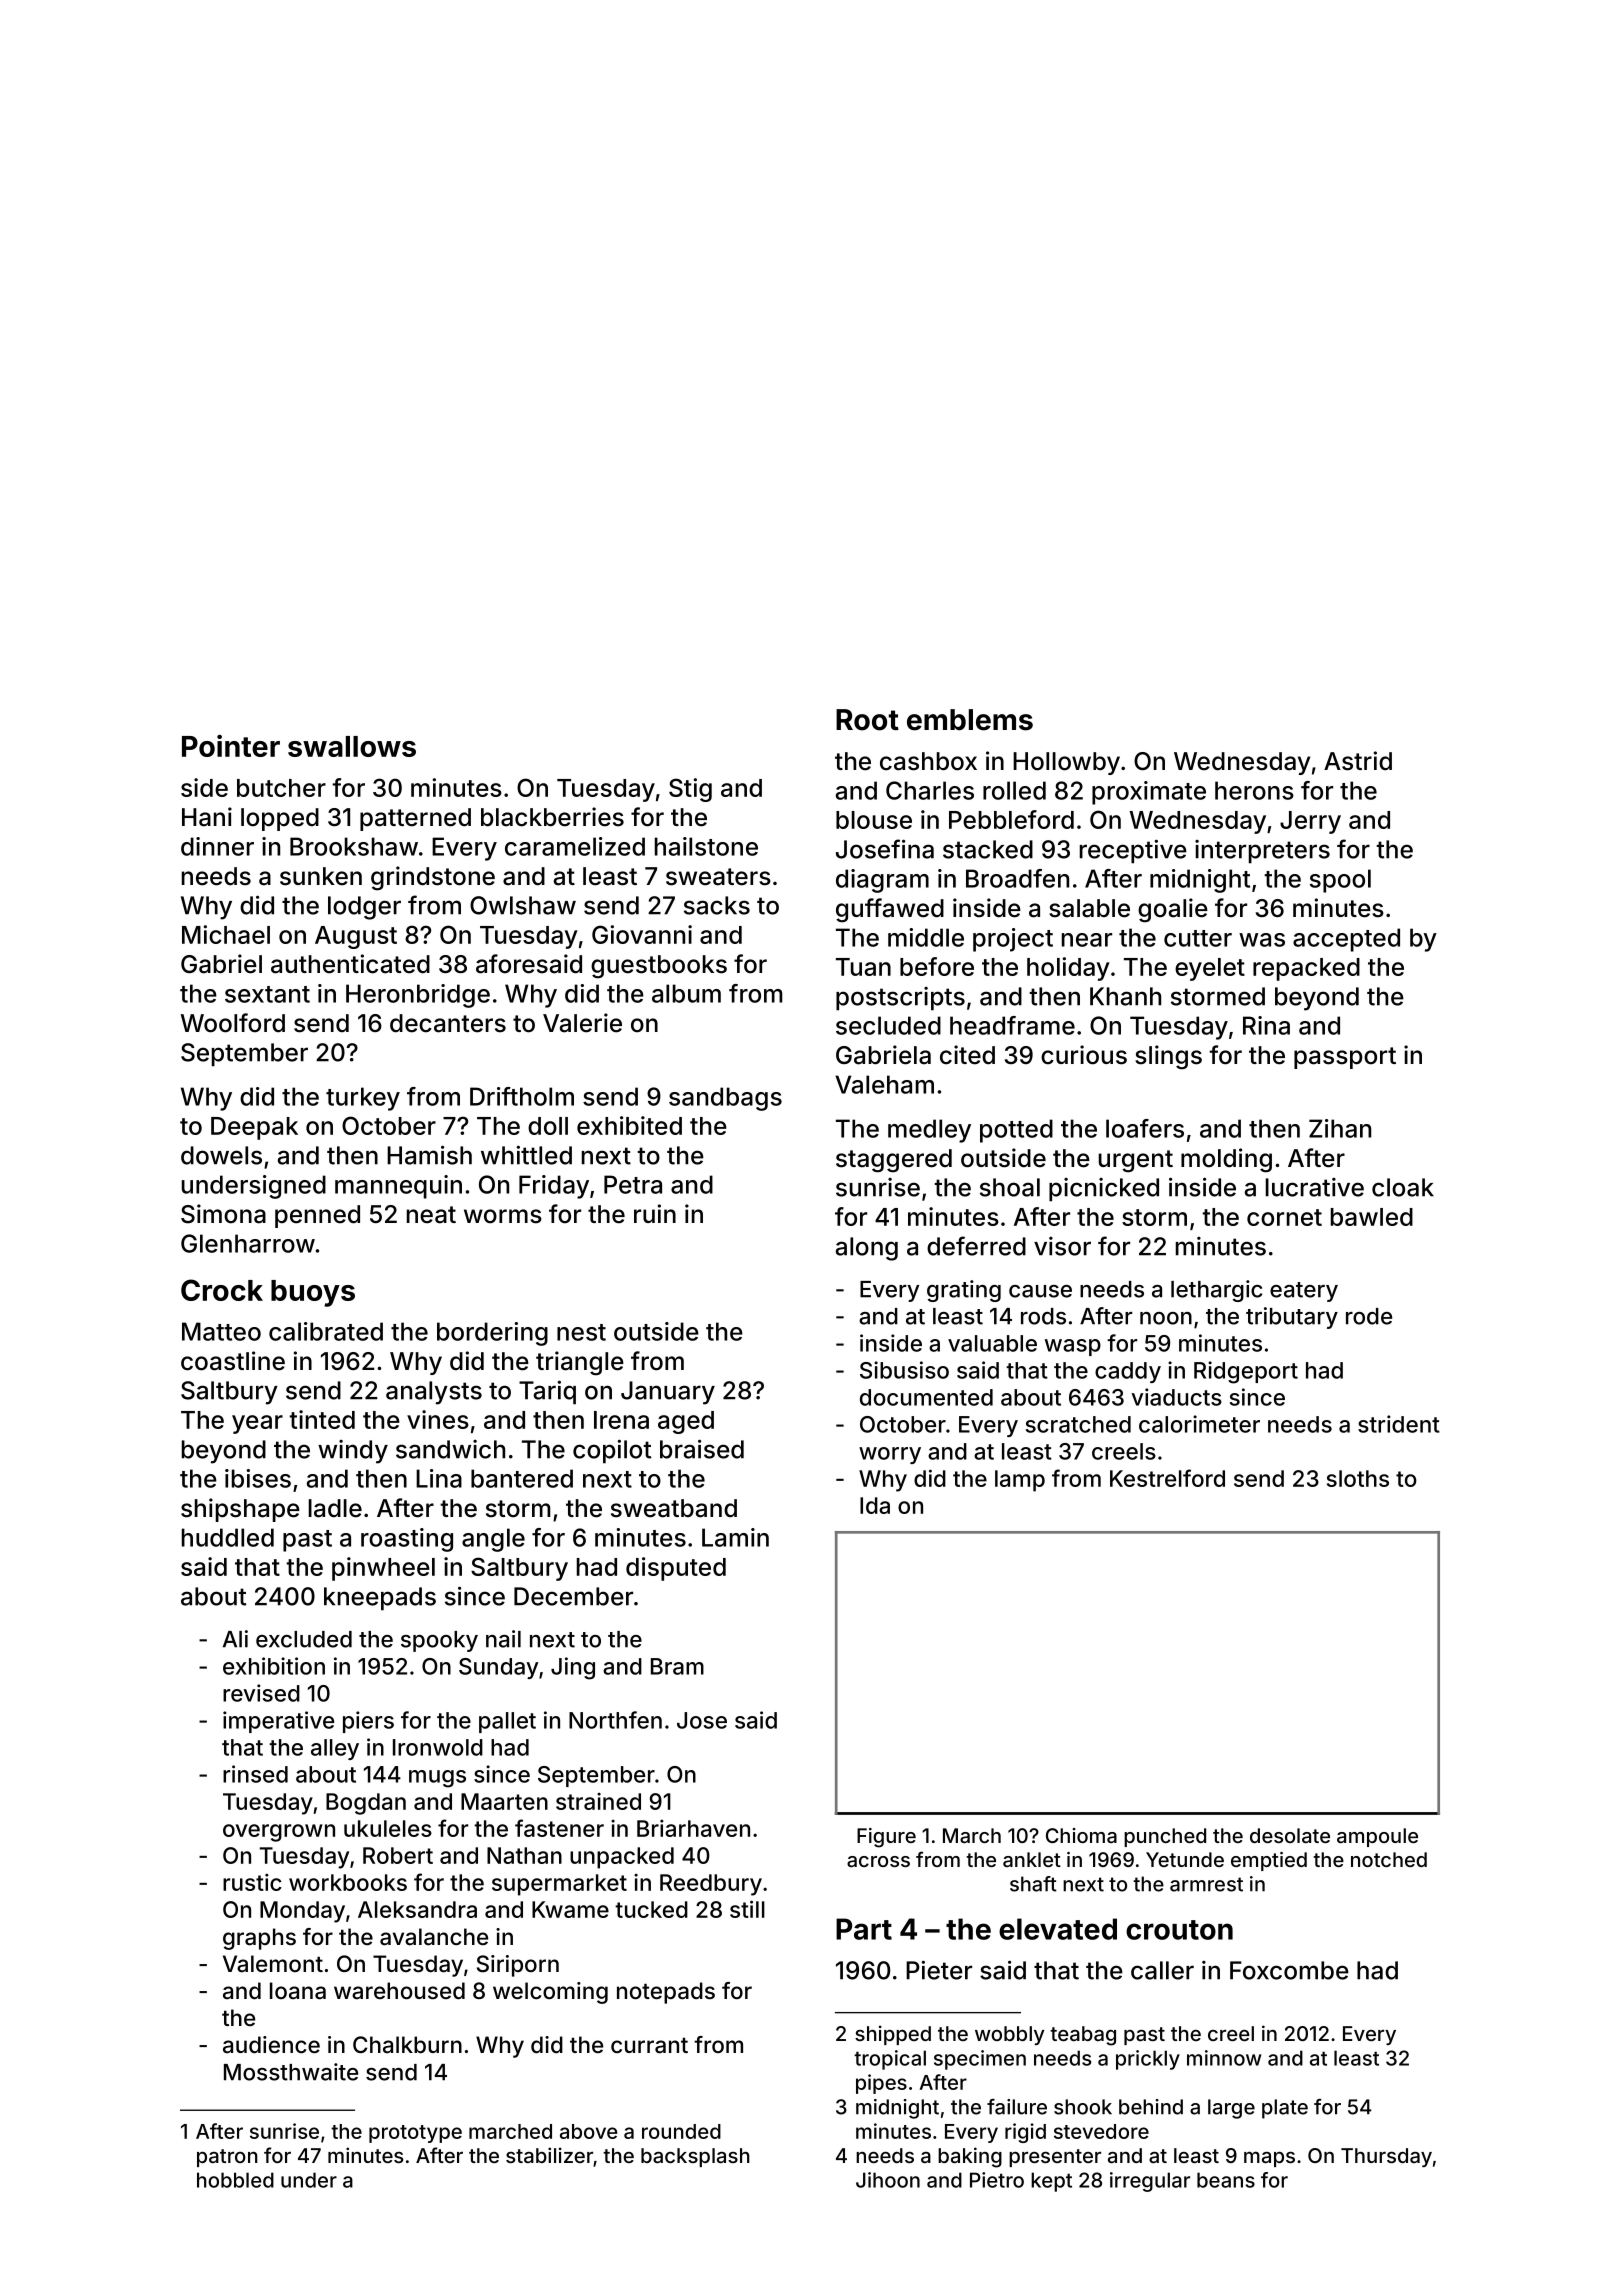 This screenshot has width=1620, height=2292. What do you see at coordinates (439, 1478) in the screenshot?
I see `Lina` at bounding box center [439, 1478].
